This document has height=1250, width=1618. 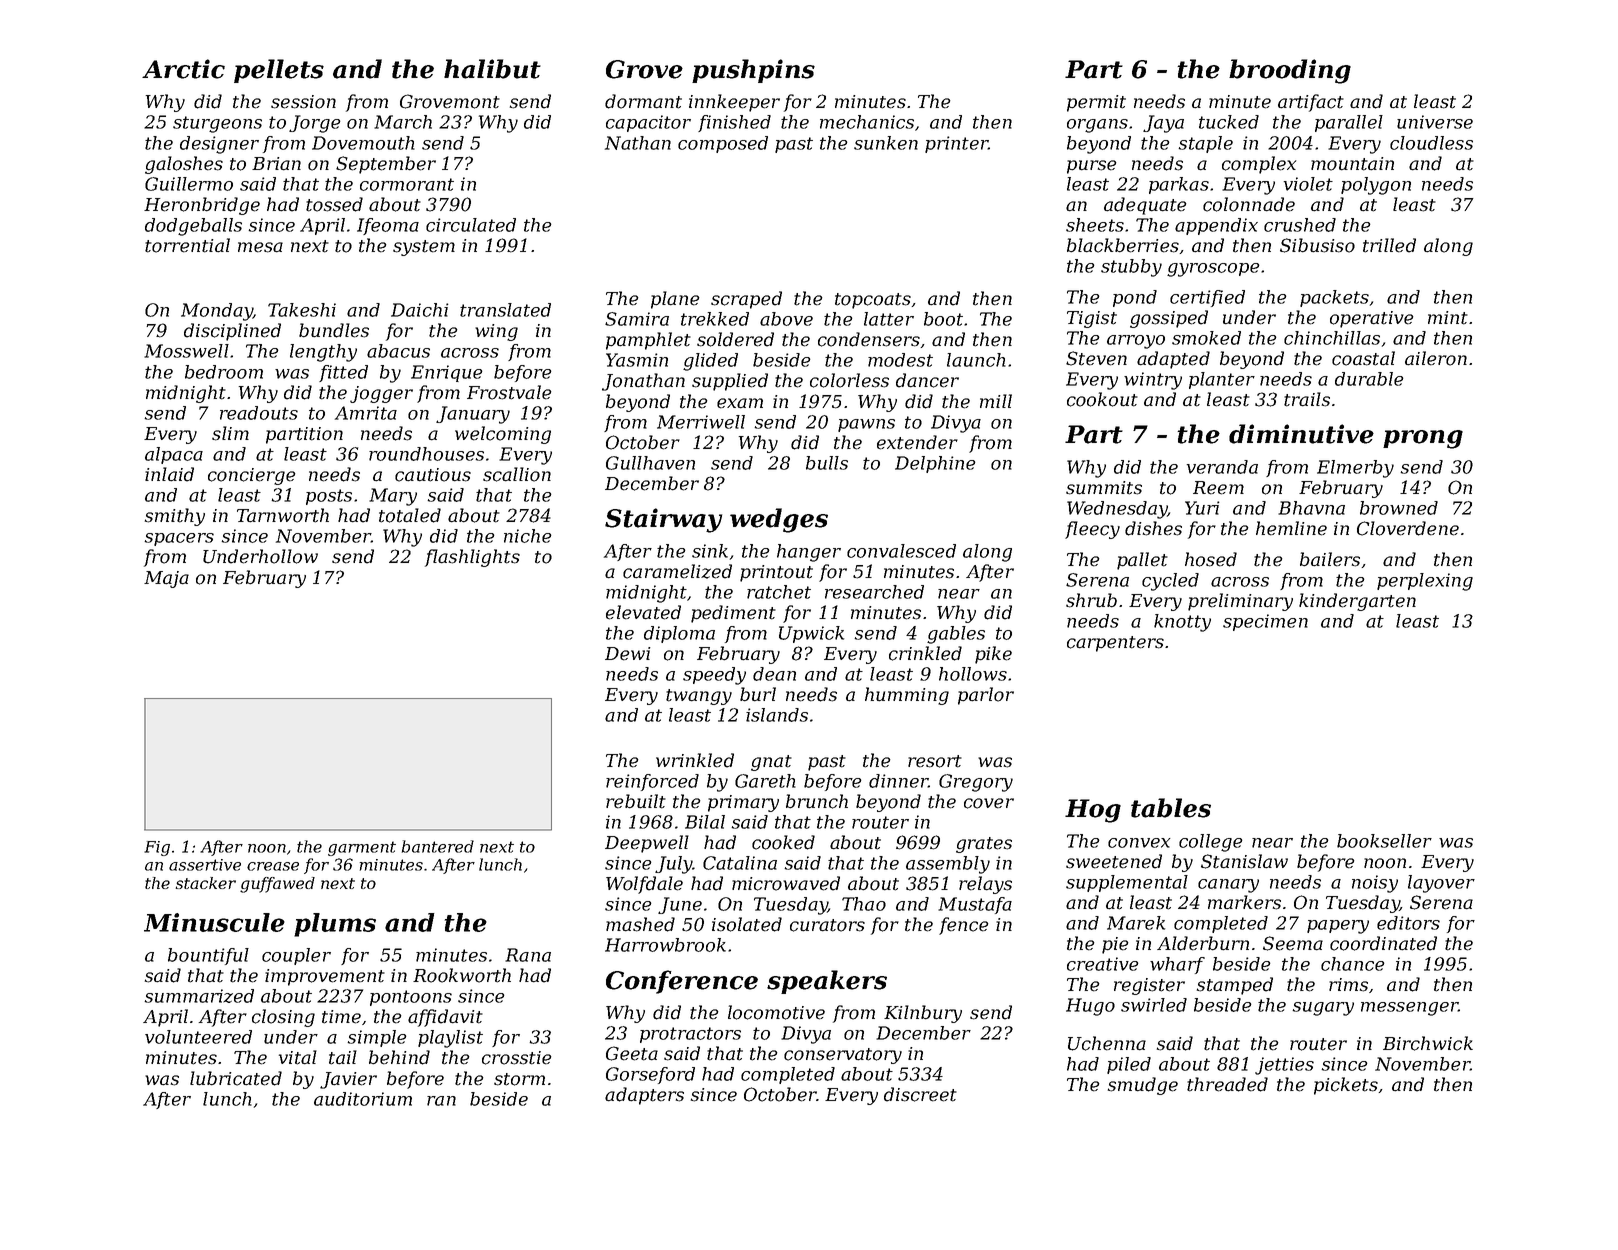 What do you see at coordinates (1173, 360) in the document?
I see `adapted` at bounding box center [1173, 360].
